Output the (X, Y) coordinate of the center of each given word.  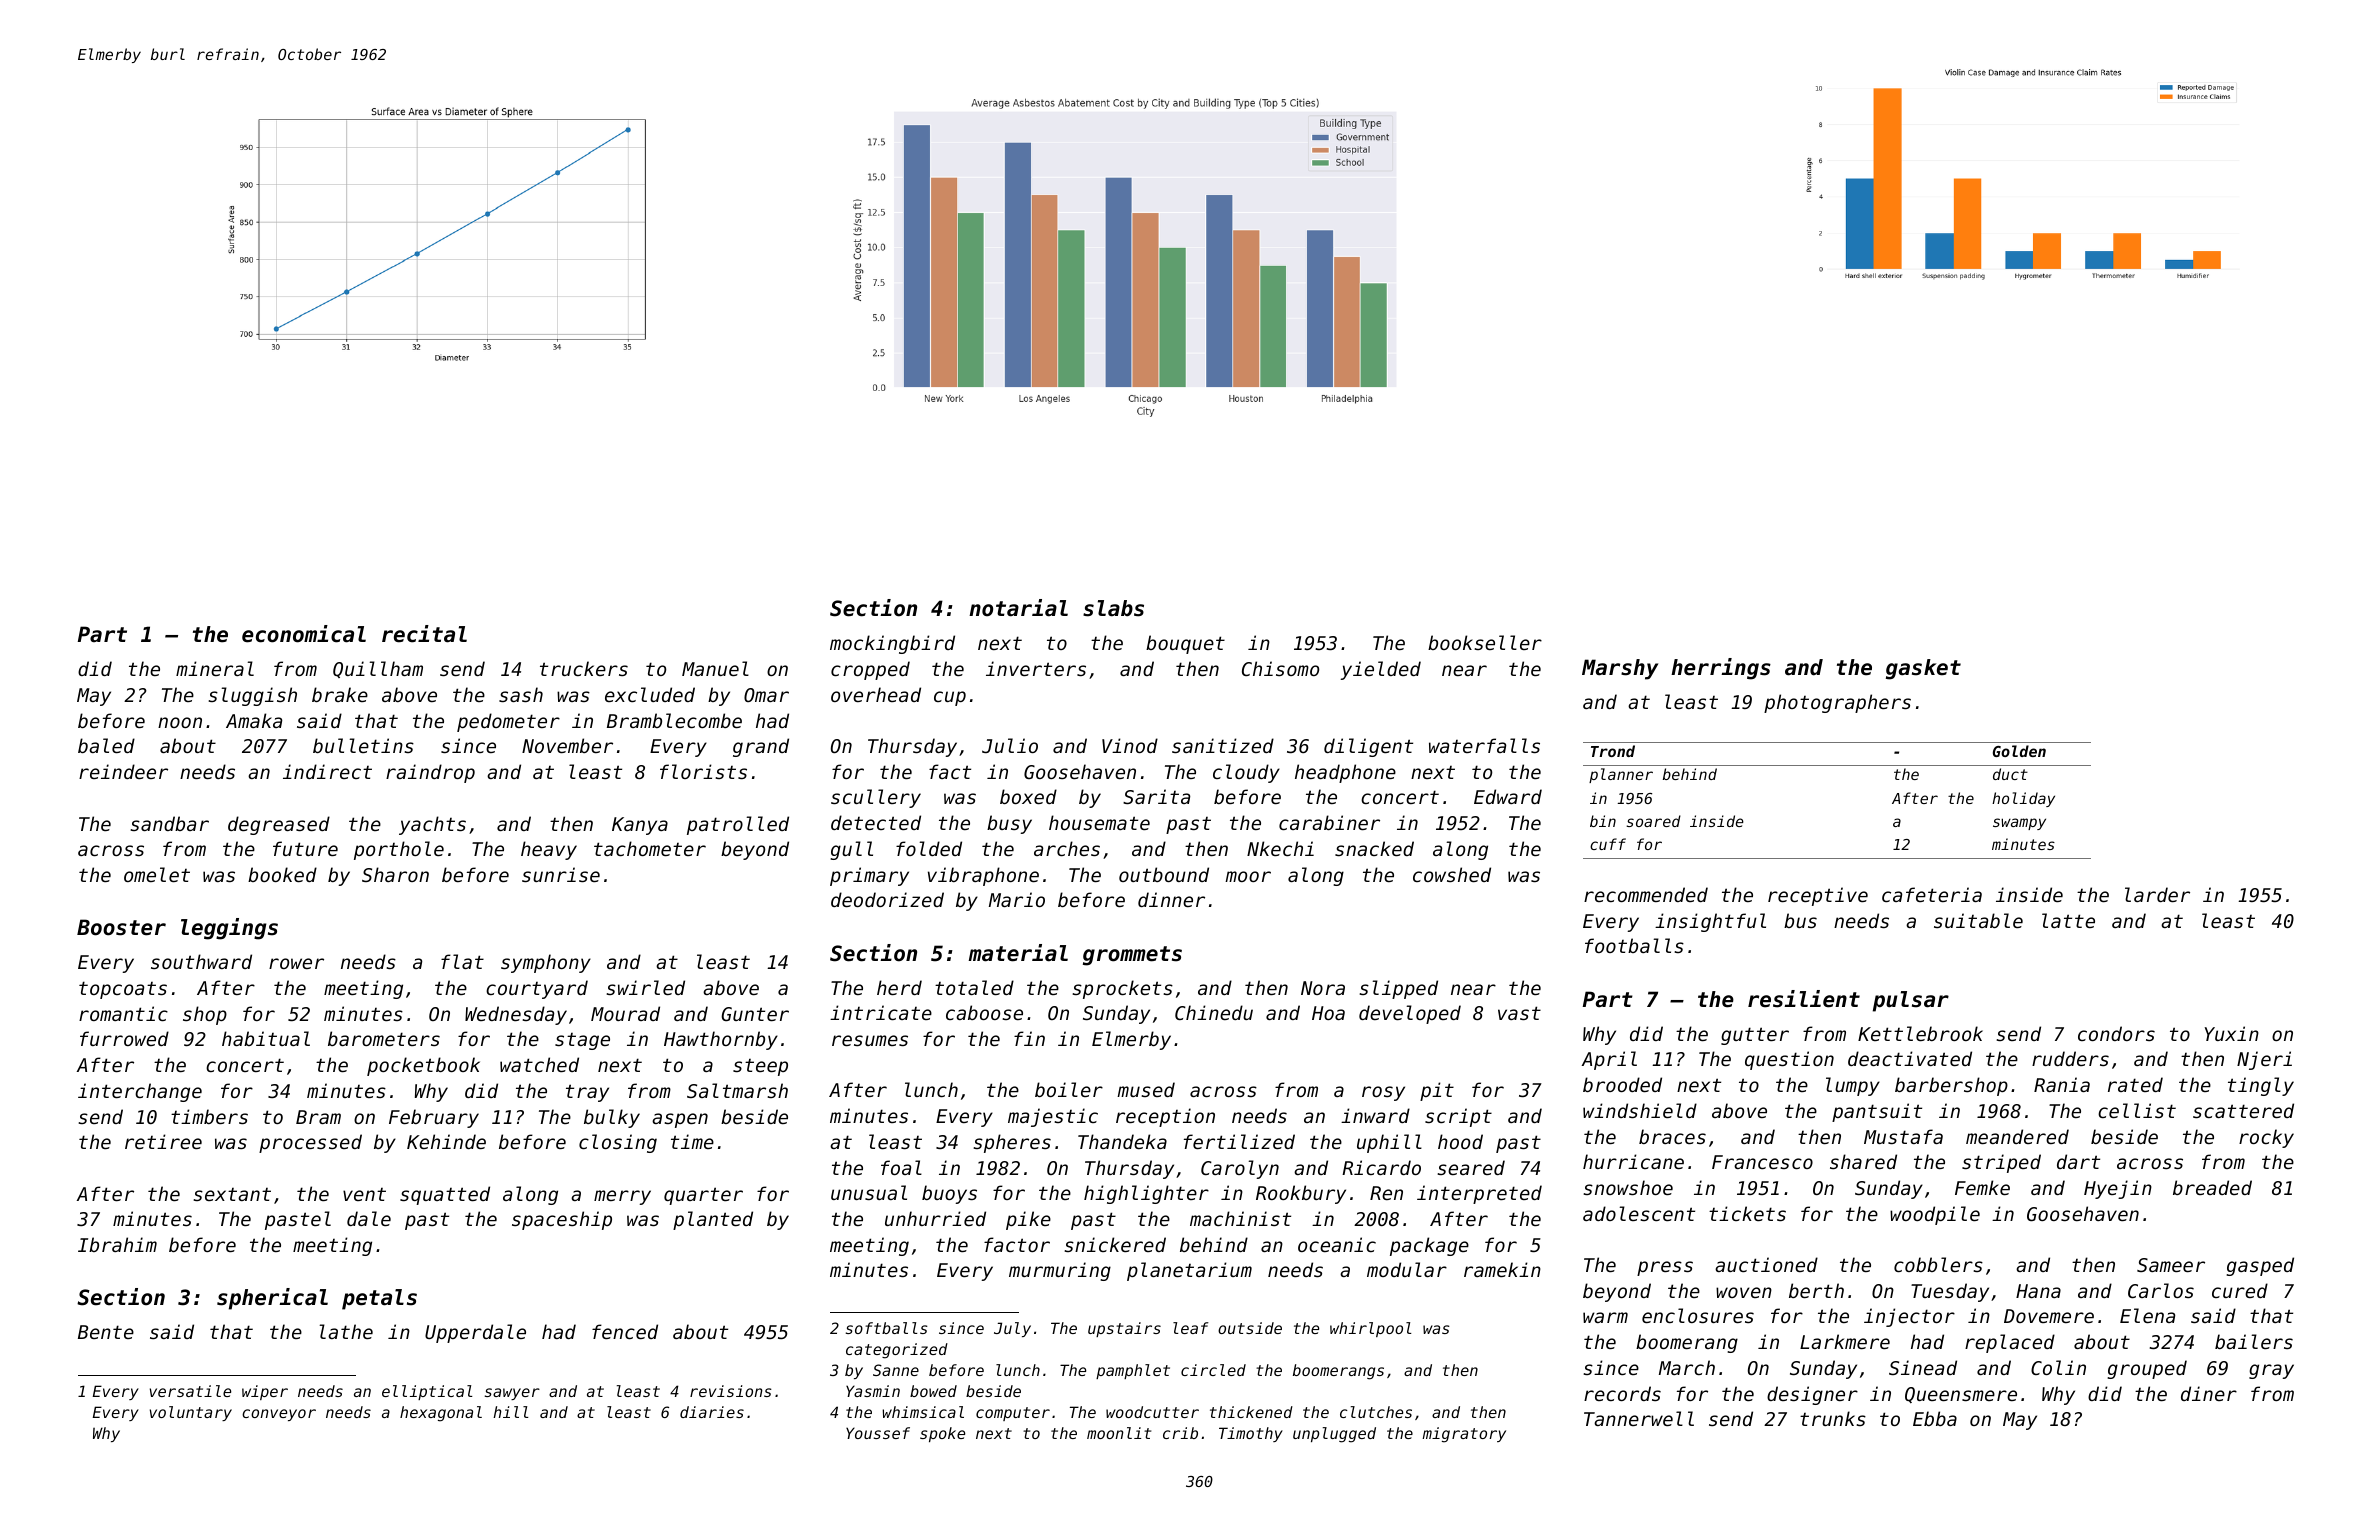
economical (304, 634)
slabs (1113, 608)
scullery (876, 798)
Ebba (1935, 1418)
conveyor (279, 1415)
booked (282, 874)
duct (2010, 774)
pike (1028, 1220)
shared (1863, 1161)
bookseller (1485, 642)
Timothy (1251, 1434)
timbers (209, 1116)
